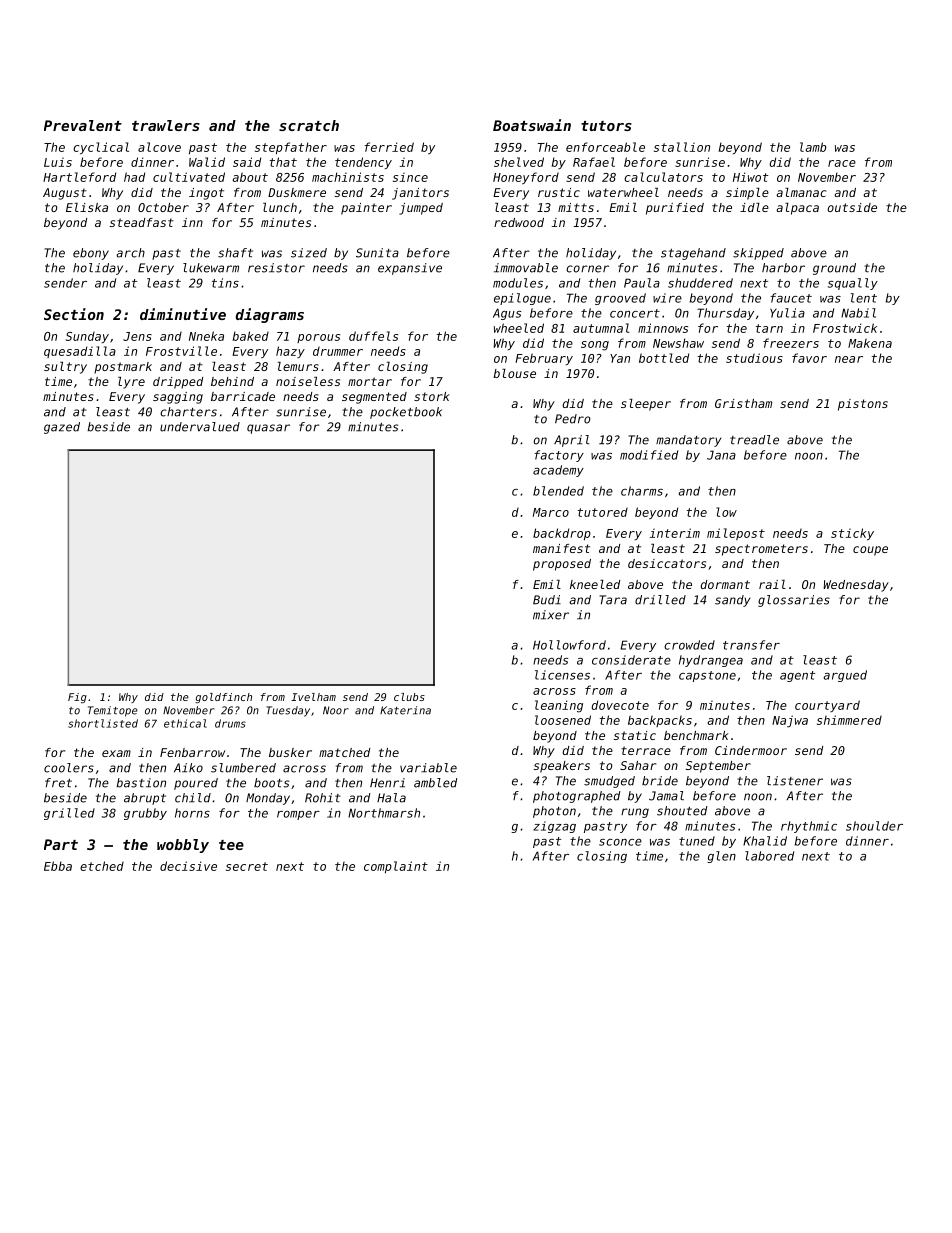  Describe the element at coordinates (188, 866) in the screenshot. I see `decisive` at that location.
